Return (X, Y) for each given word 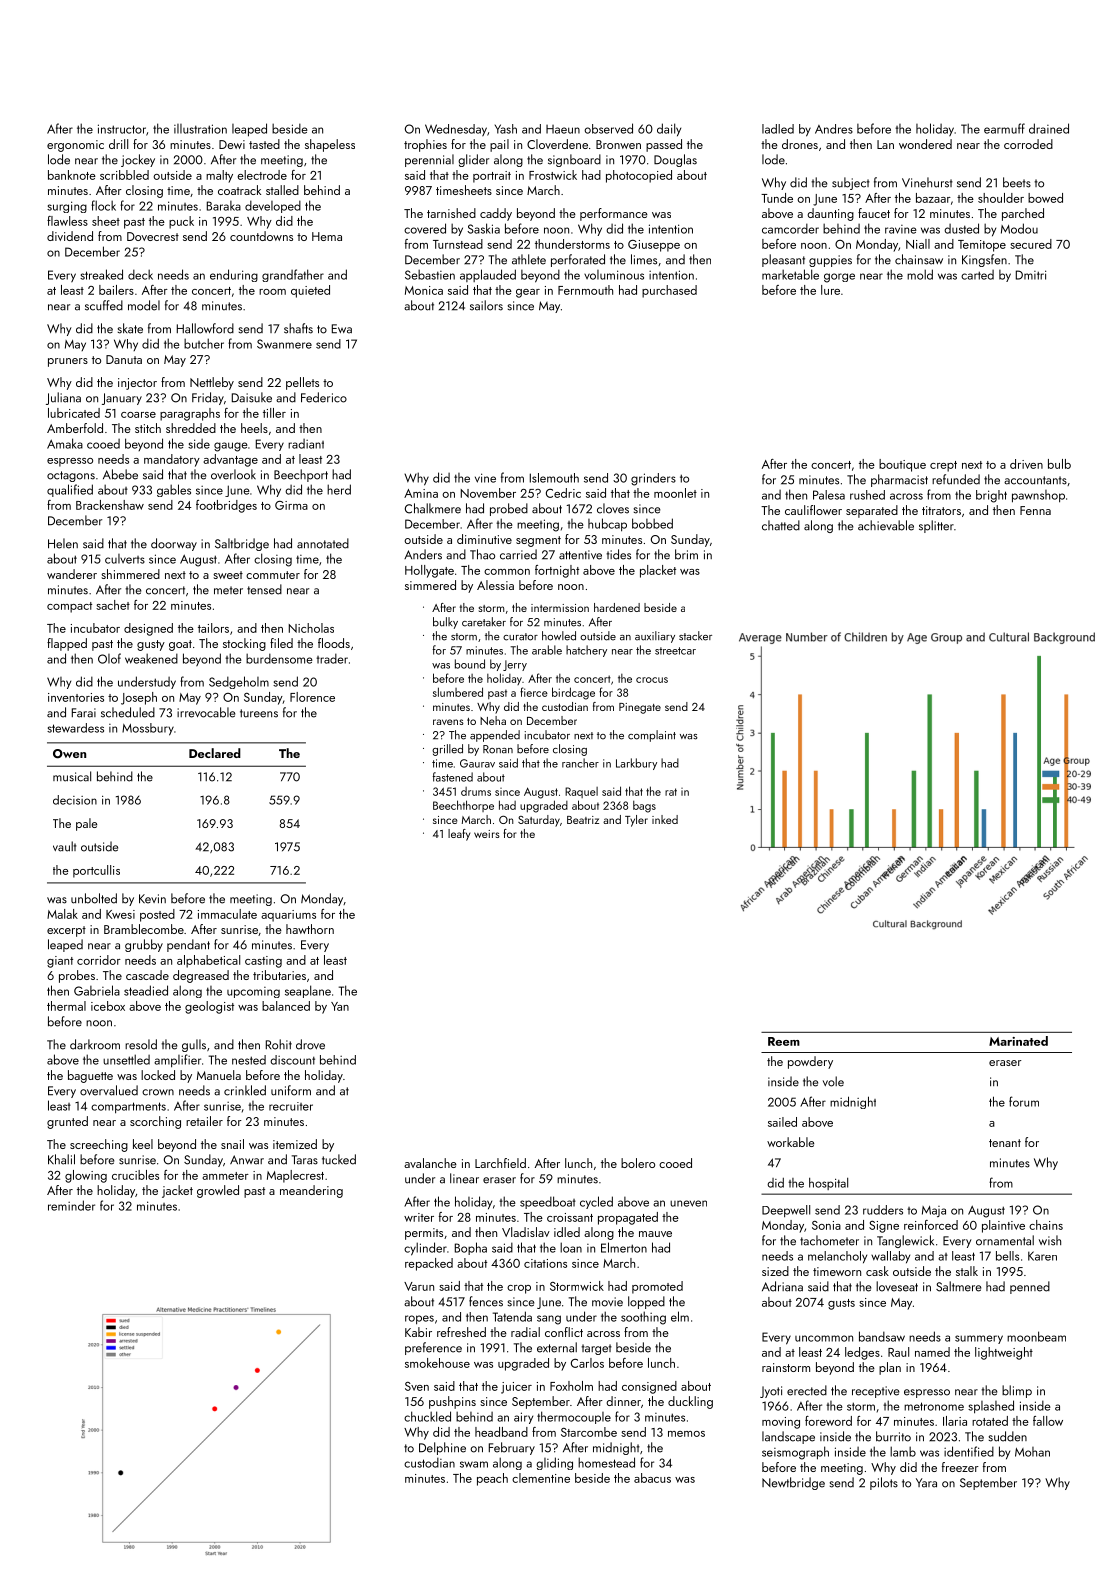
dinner (623, 1401)
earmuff (1004, 128)
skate (130, 328)
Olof (109, 658)
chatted (781, 525)
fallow (1048, 1421)
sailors (486, 305)
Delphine (442, 1448)
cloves (613, 508)
